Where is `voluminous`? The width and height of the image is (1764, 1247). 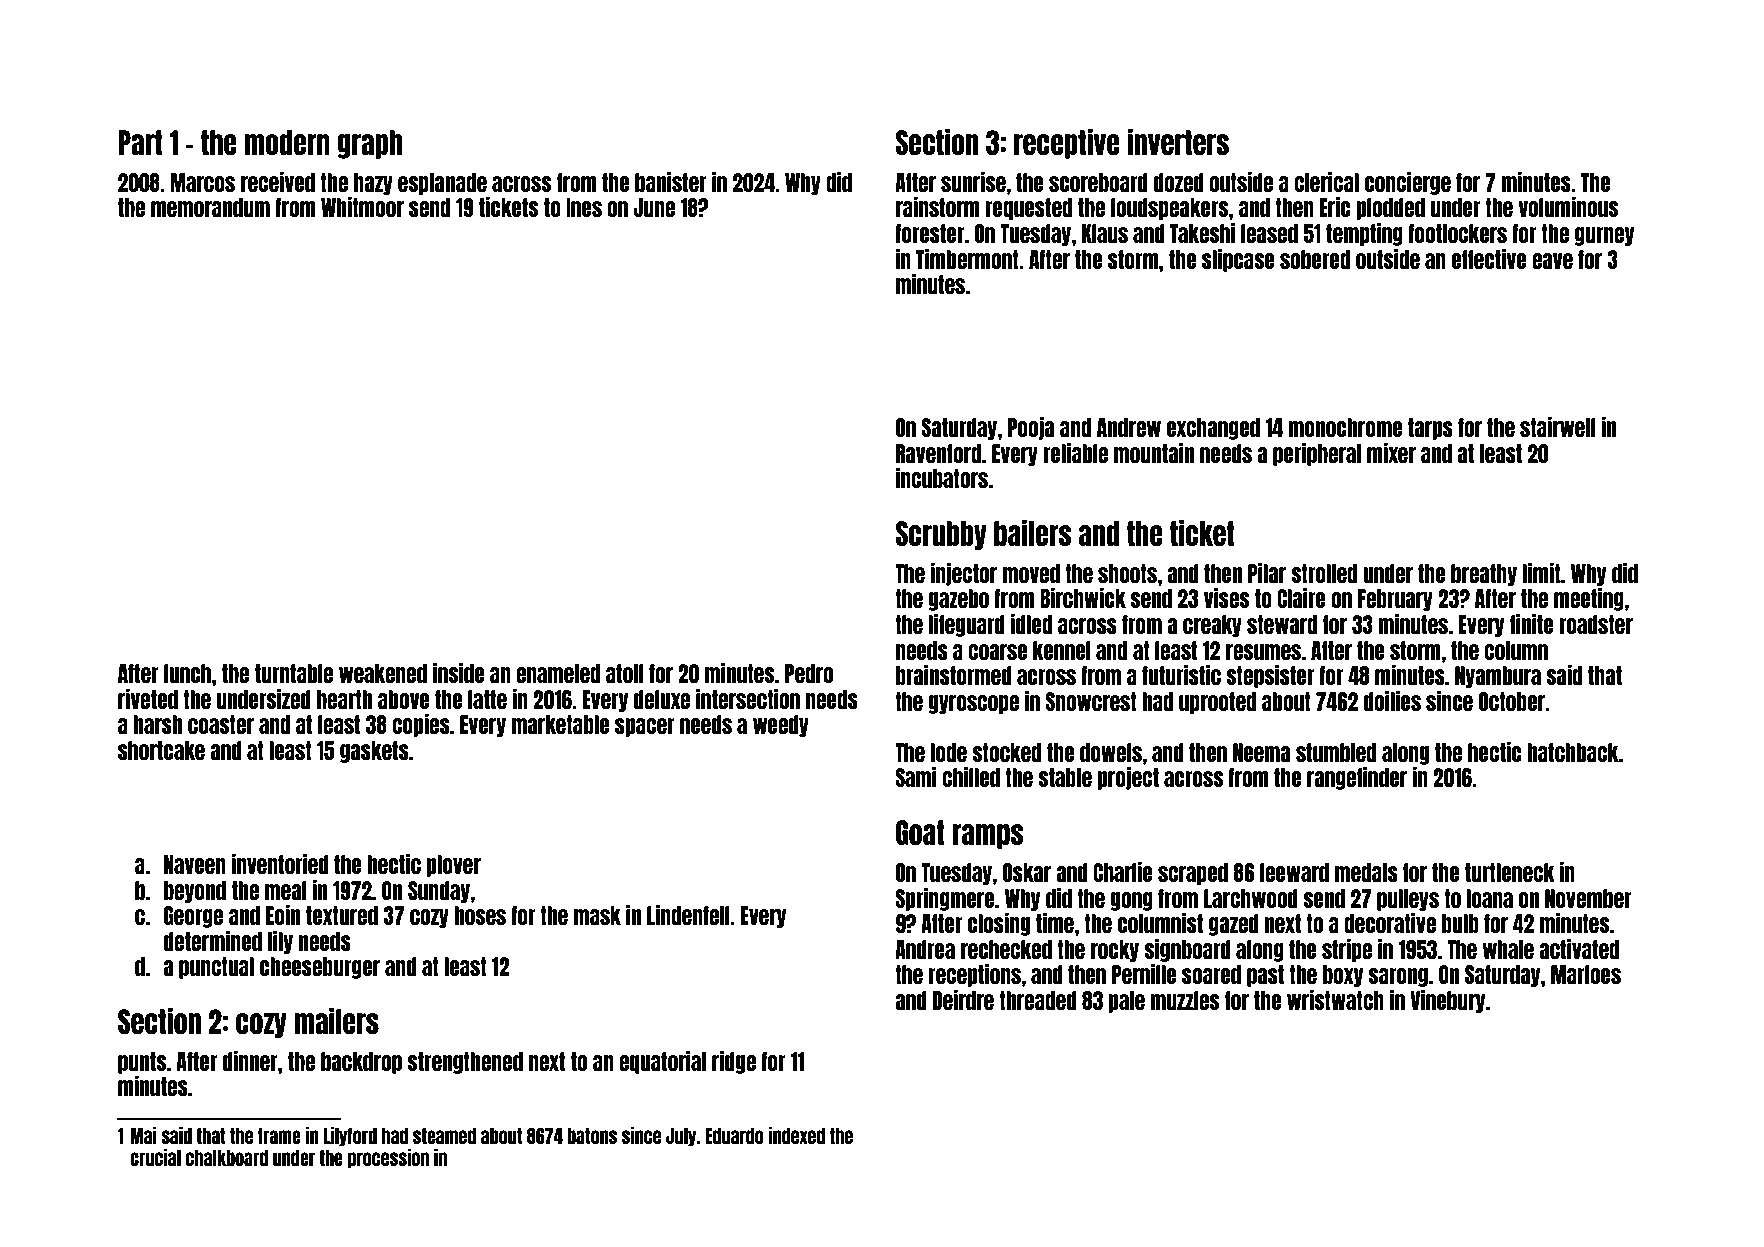
voluminous is located at coordinates (1568, 207).
